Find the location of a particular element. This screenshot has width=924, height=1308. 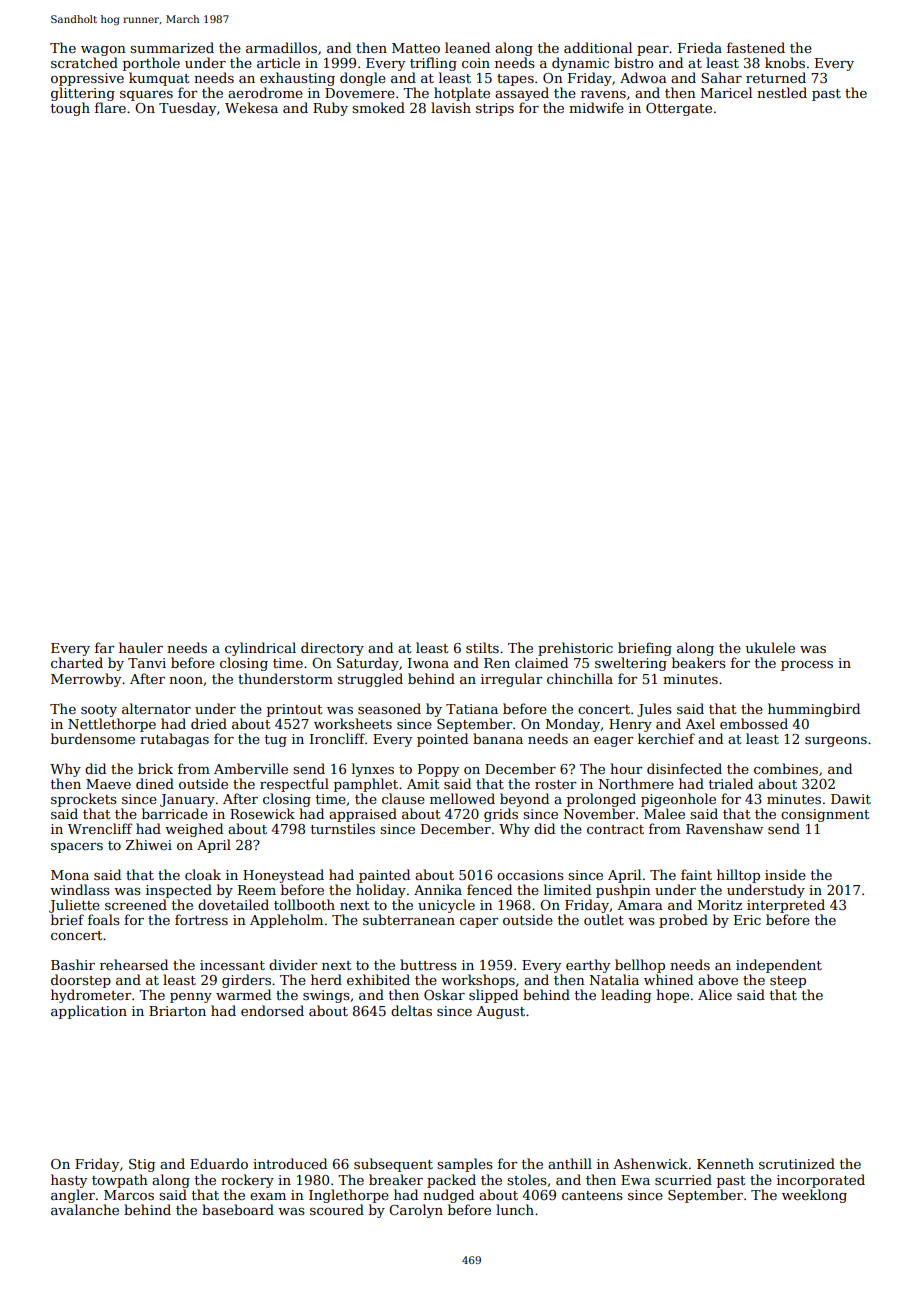

wagon is located at coordinates (103, 51).
